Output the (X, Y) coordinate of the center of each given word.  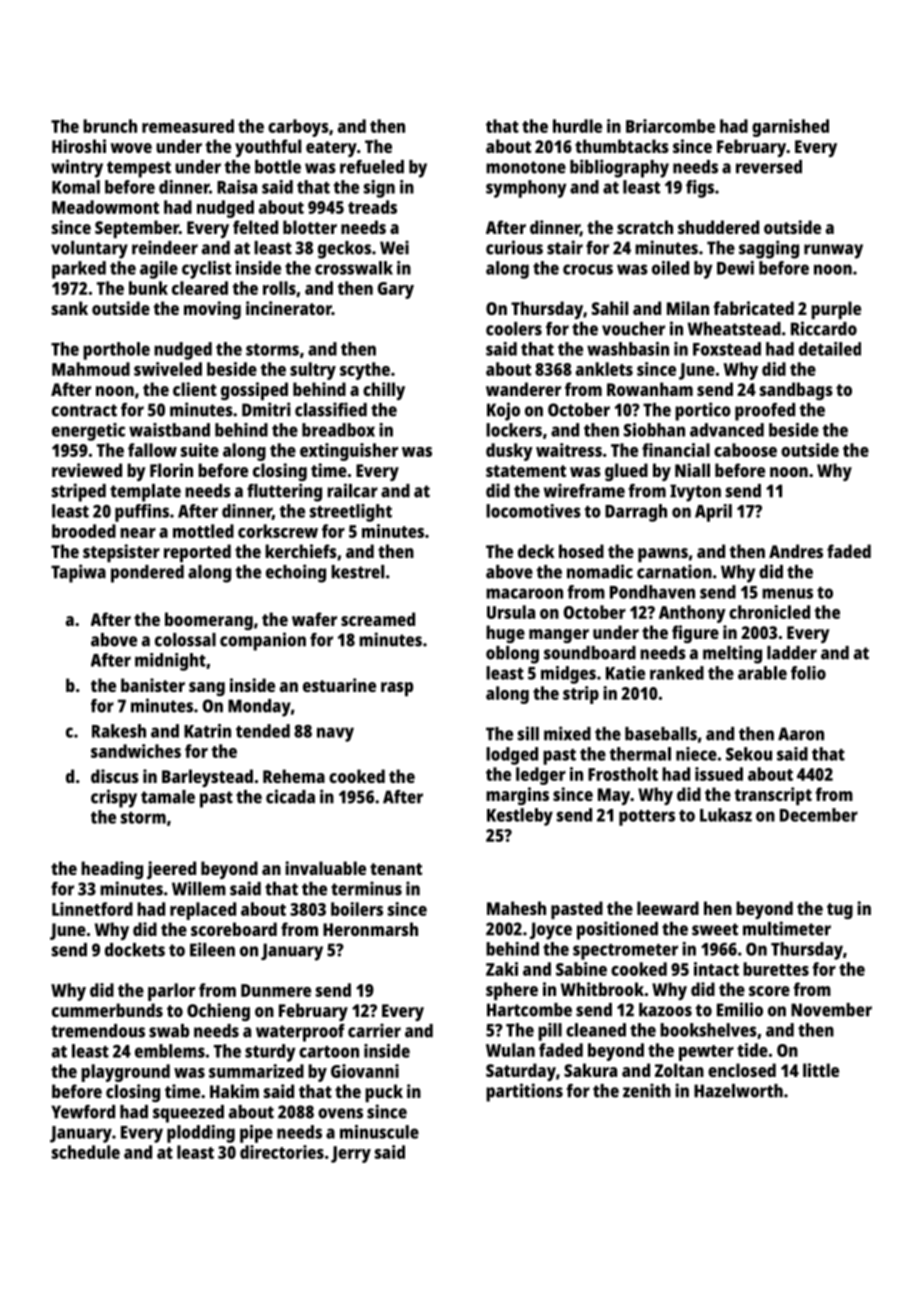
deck (536, 551)
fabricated (753, 308)
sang (207, 689)
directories (282, 1152)
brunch (110, 126)
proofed (765, 412)
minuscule (379, 1132)
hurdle (577, 126)
